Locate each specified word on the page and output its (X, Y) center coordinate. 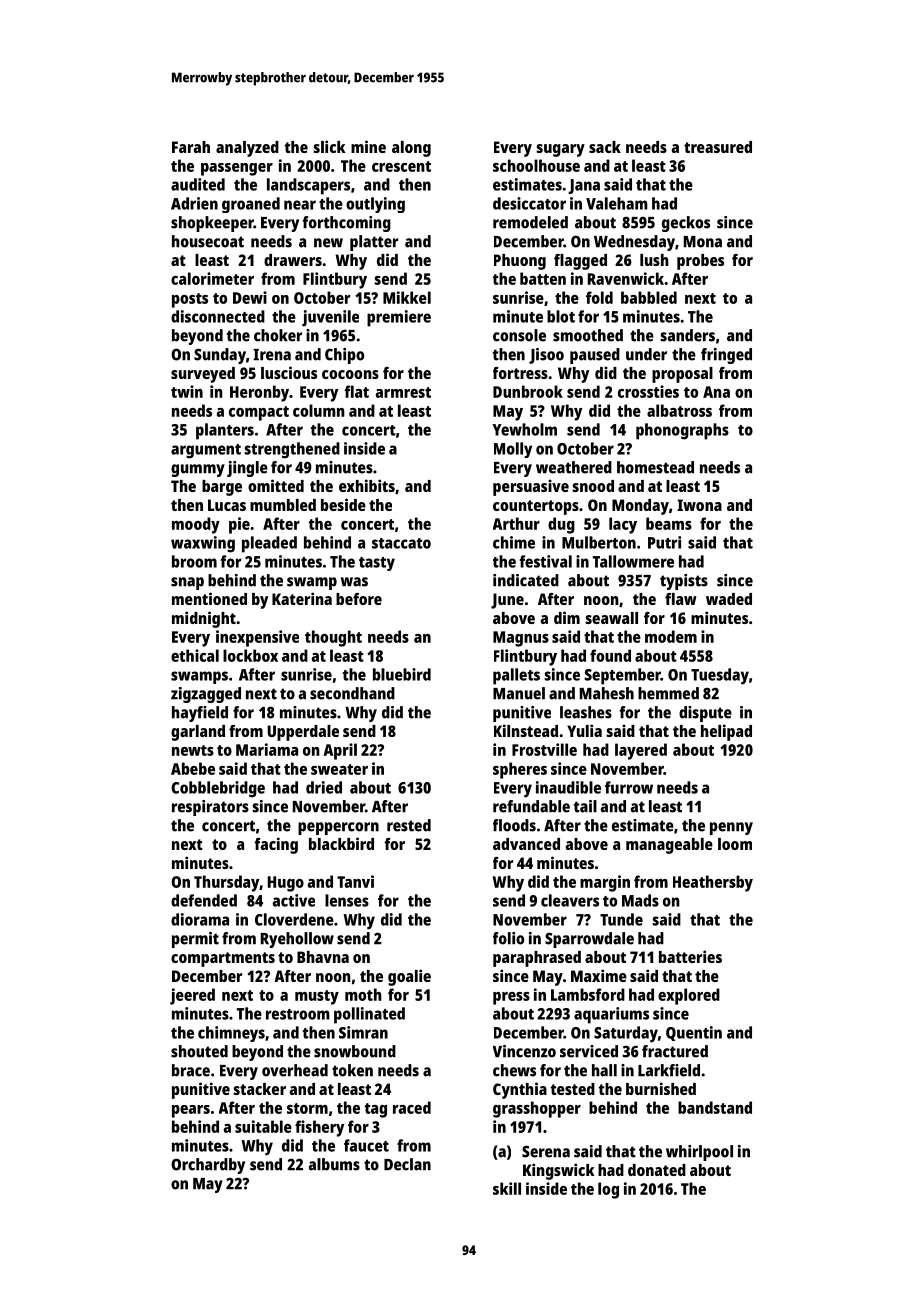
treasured (718, 147)
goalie (409, 977)
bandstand (715, 1107)
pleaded (269, 544)
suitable (263, 1126)
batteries (690, 956)
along (411, 149)
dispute (705, 714)
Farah (191, 147)
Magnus (521, 639)
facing (276, 845)
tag (375, 1110)
